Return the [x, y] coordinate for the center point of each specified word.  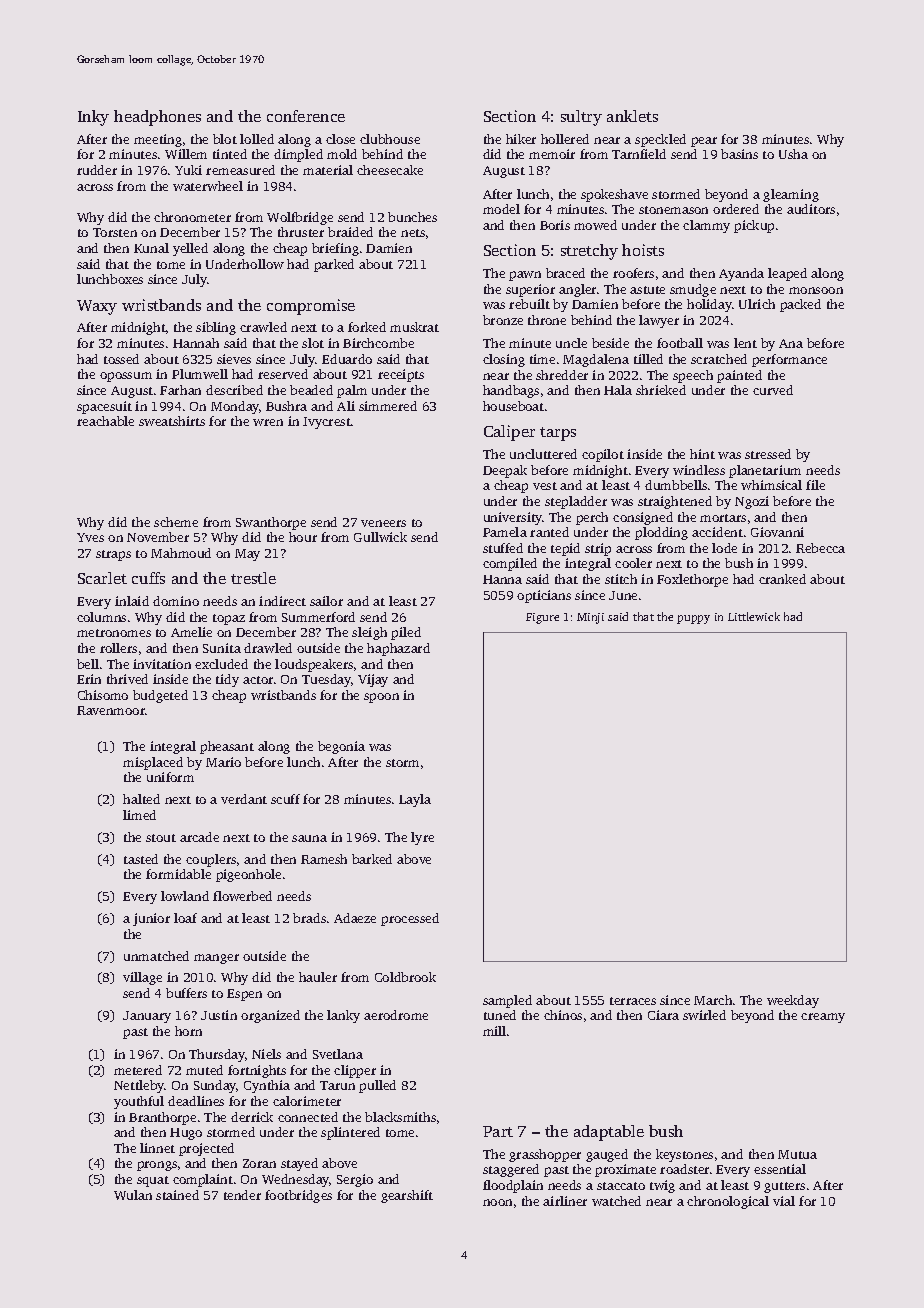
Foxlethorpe [692, 580]
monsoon [816, 290]
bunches [412, 217]
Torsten [115, 232]
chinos [563, 1015]
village [142, 978]
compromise [311, 307]
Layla [415, 800]
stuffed [503, 548]
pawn [525, 276]
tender [242, 1195]
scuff [285, 799]
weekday [793, 1001]
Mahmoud [181, 553]
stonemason [673, 210]
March [713, 1000]
